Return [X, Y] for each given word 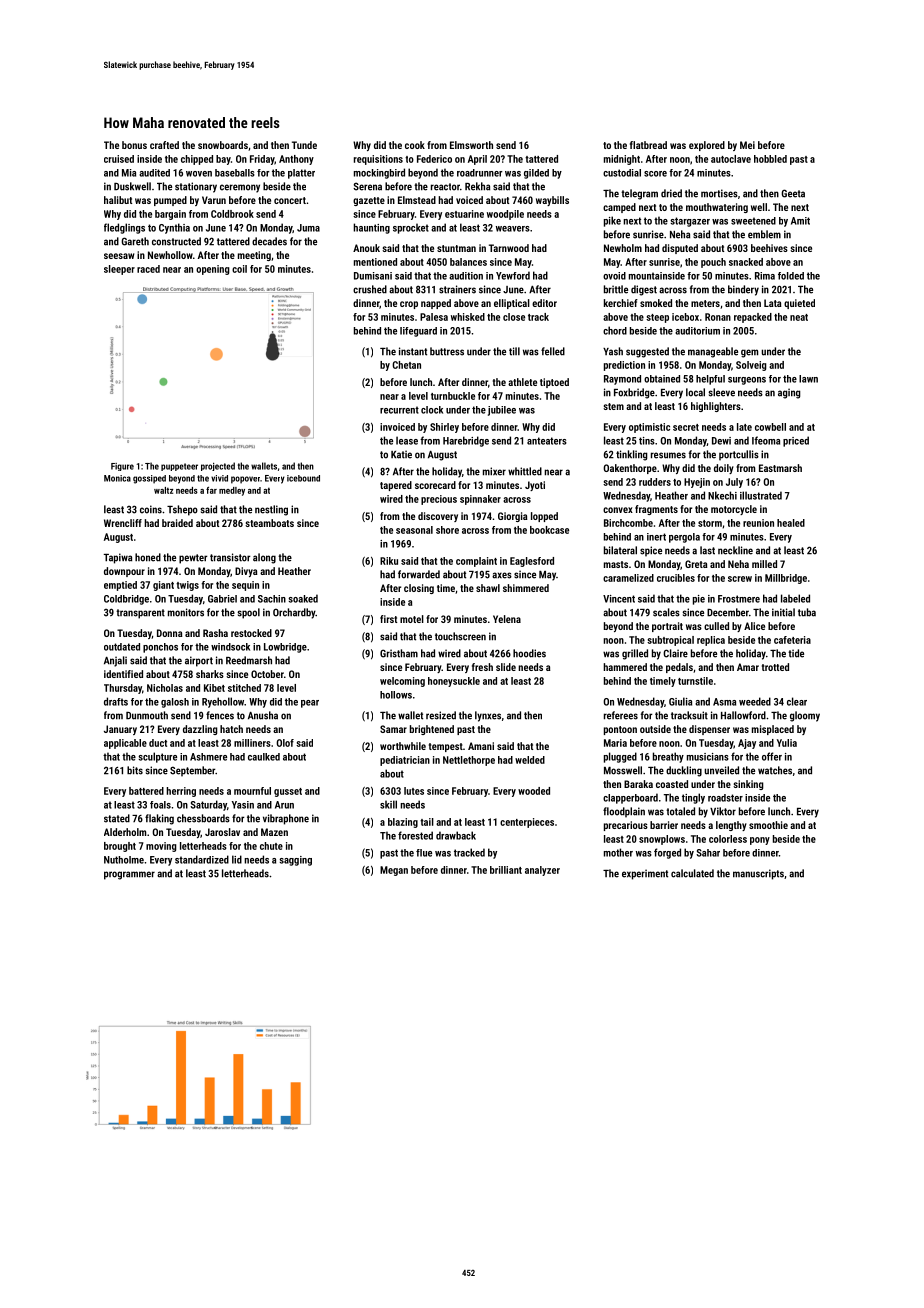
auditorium [697, 331]
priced [796, 441]
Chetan [406, 365]
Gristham [399, 653]
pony [760, 841]
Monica [117, 478]
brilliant [506, 870]
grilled [635, 654]
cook [415, 145]
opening [213, 270]
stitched [244, 688]
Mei [747, 145]
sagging [295, 861]
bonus [134, 145]
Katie [401, 454]
